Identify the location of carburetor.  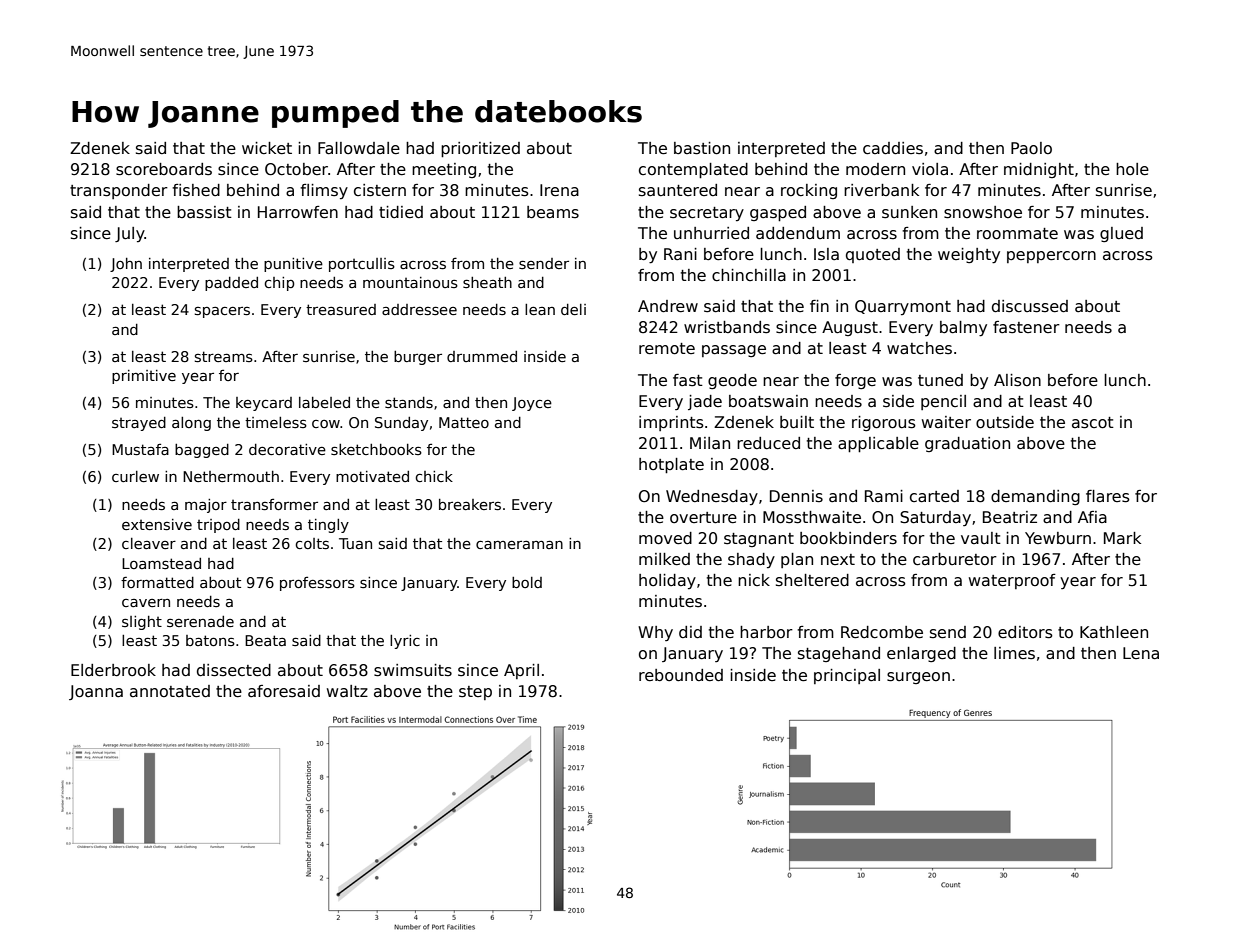
(955, 559).
